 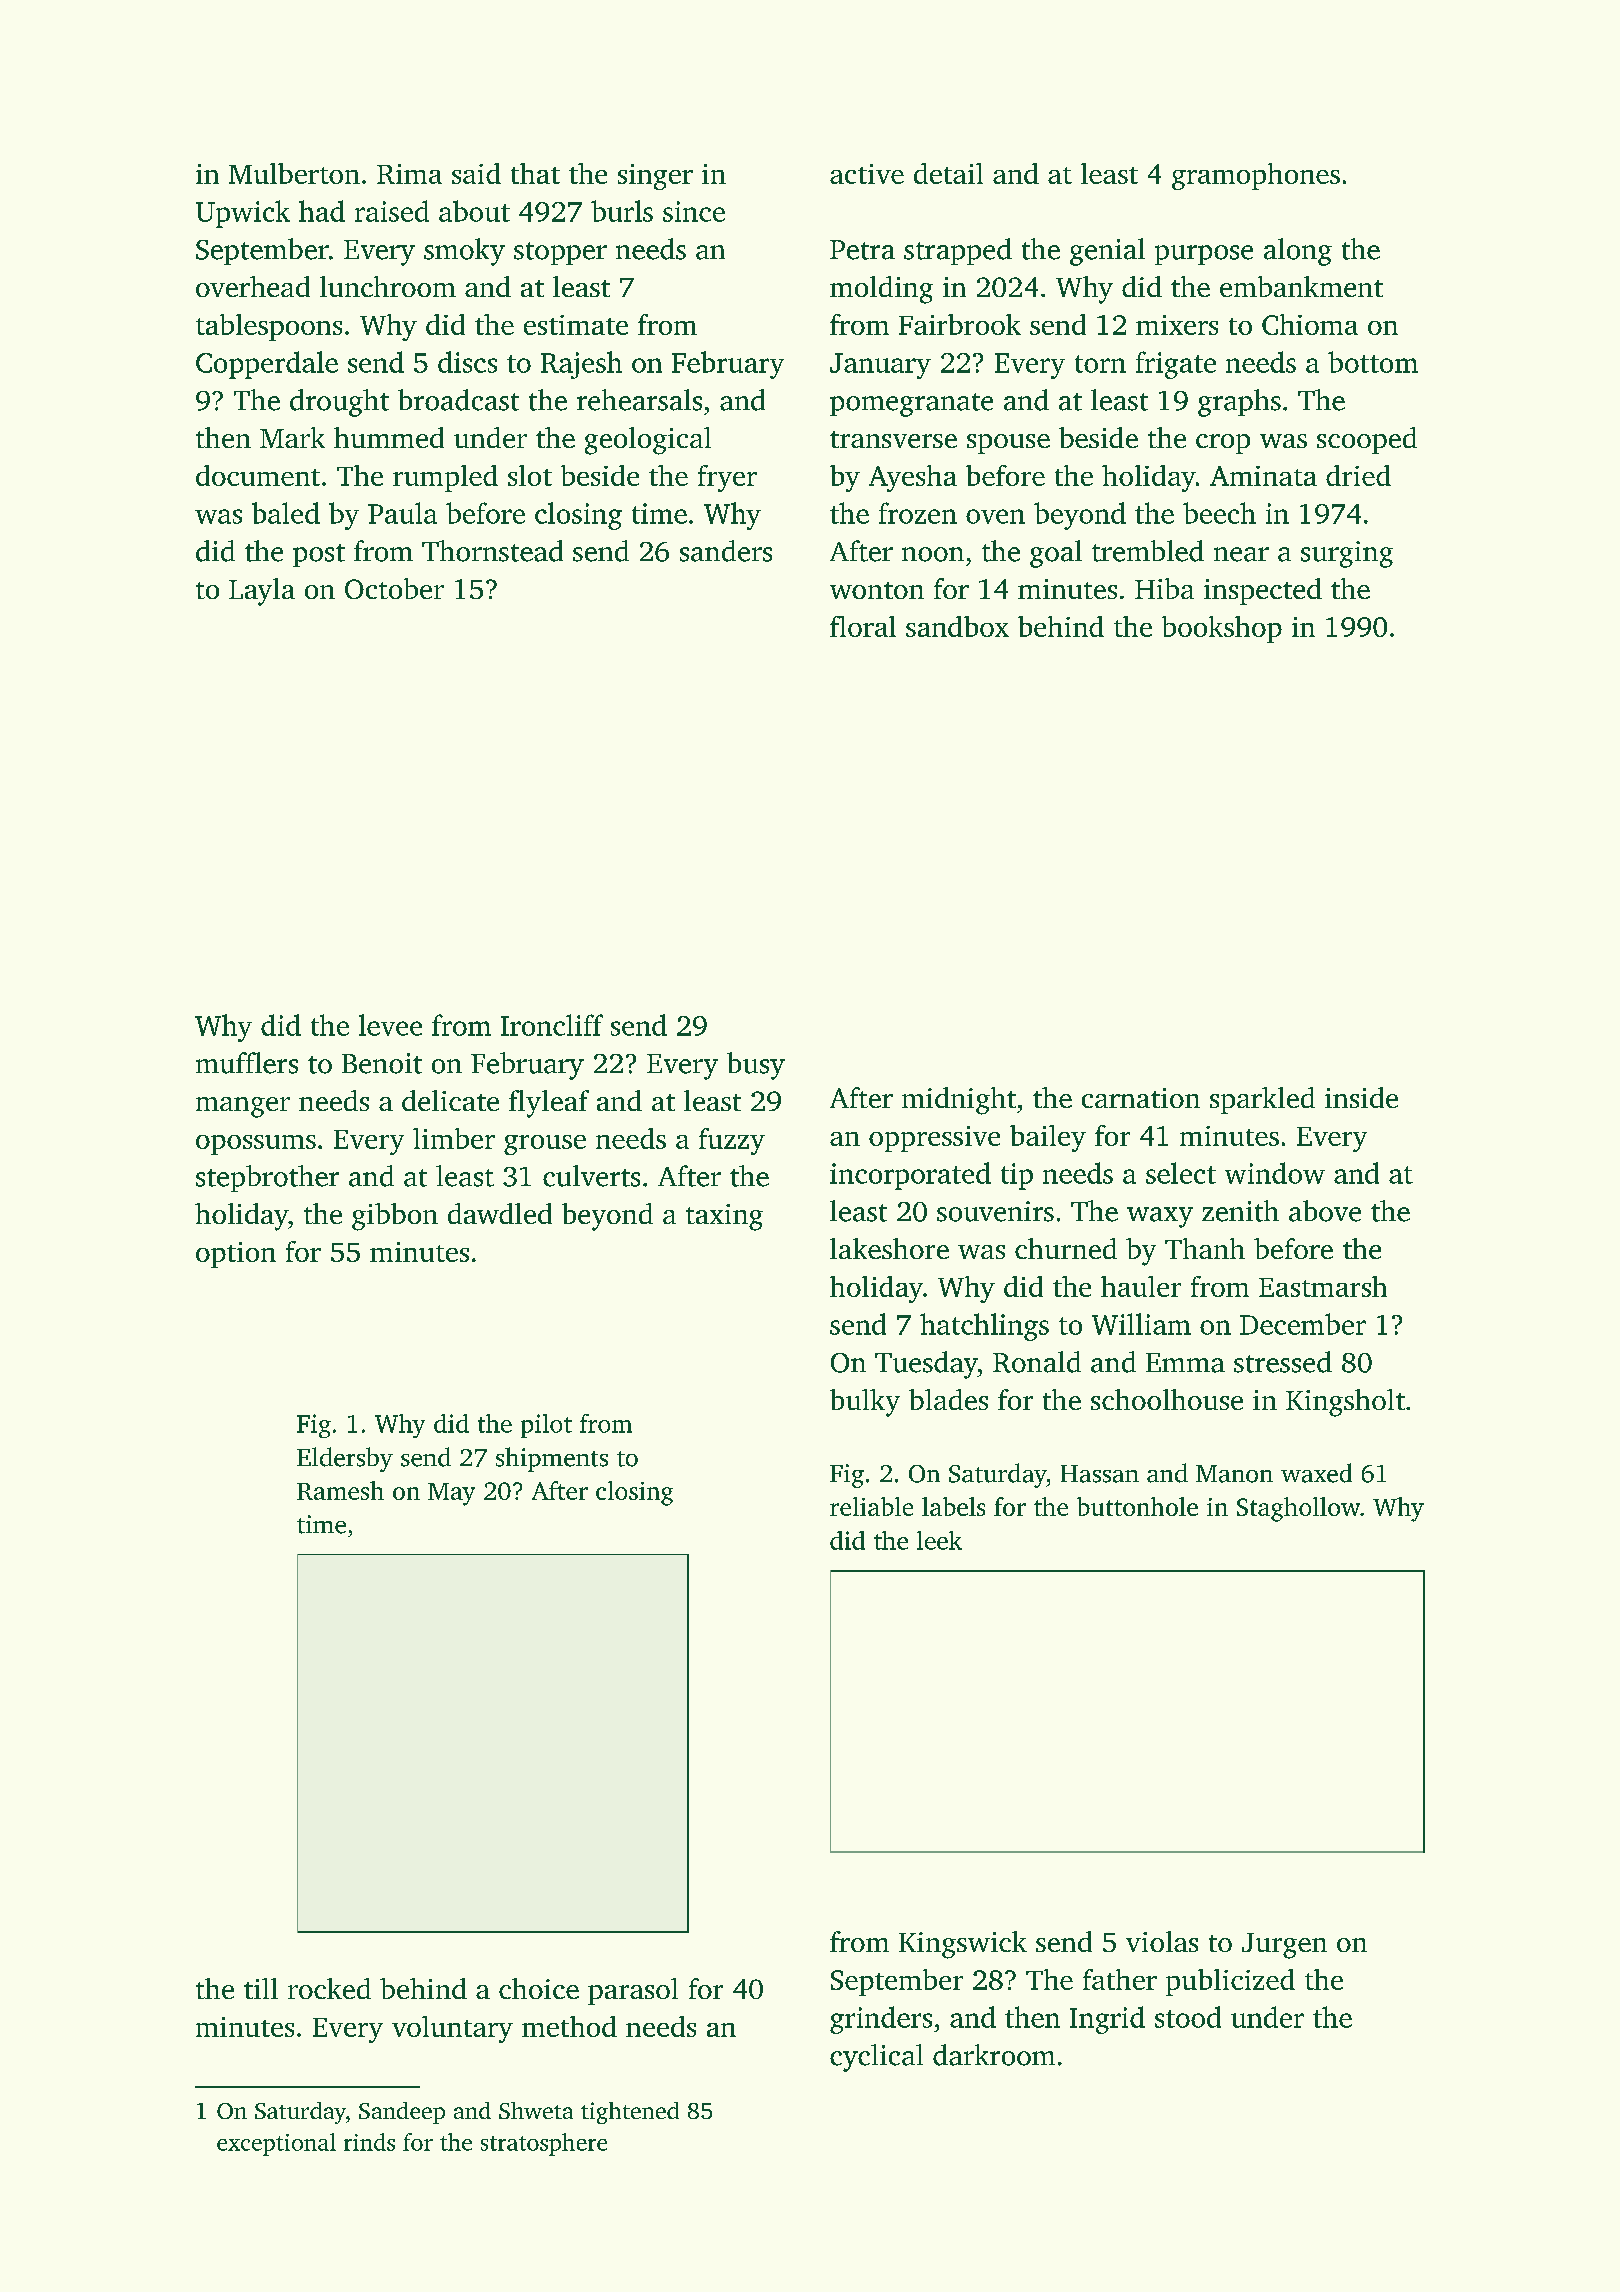 I want to click on midnight, so click(x=959, y=1101).
